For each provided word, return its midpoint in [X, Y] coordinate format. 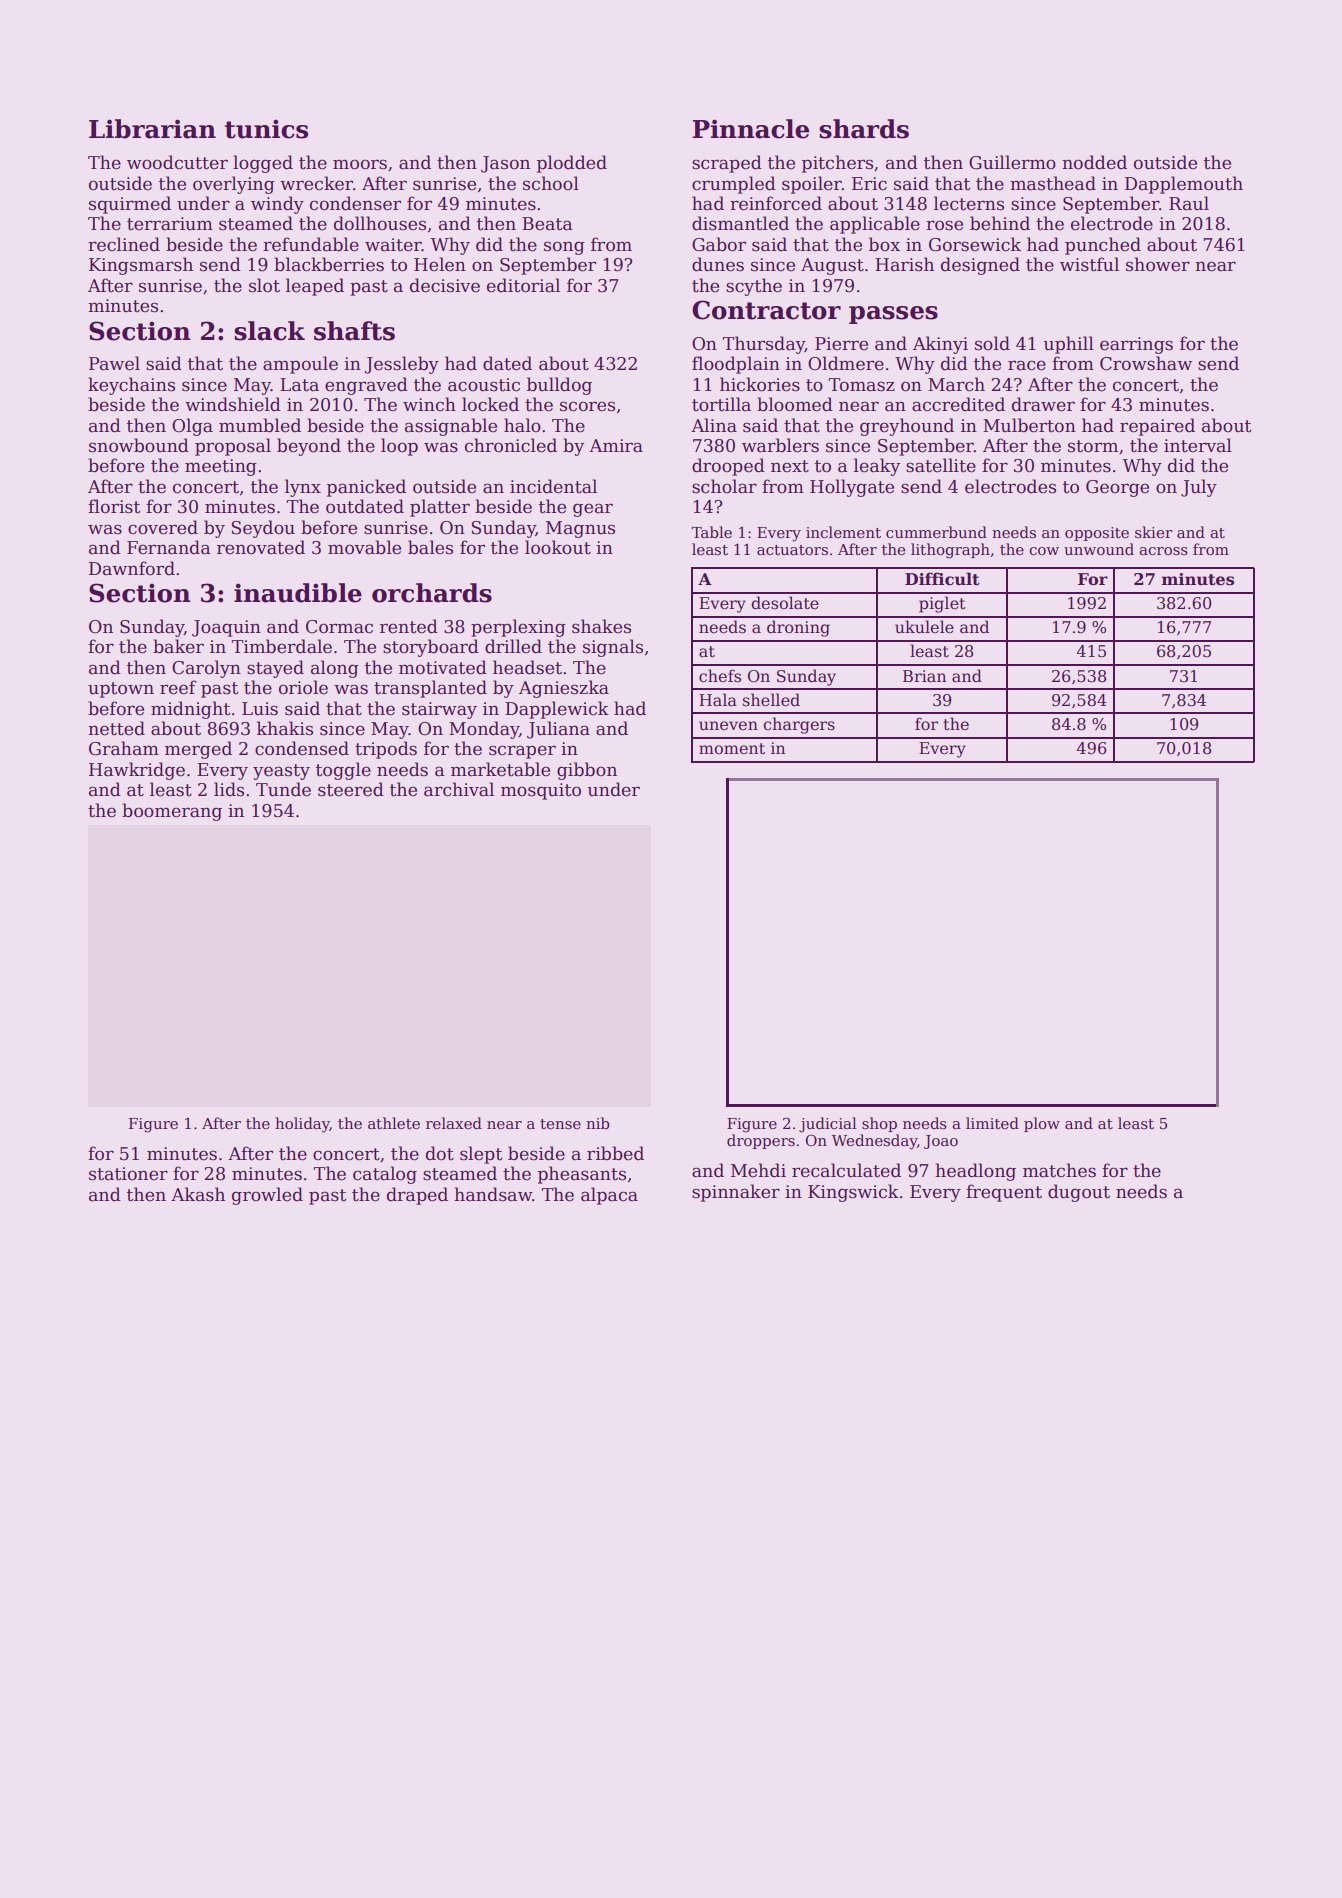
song [564, 248]
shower [1158, 264]
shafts [354, 331]
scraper [522, 752]
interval [1198, 445]
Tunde [283, 789]
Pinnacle [750, 129]
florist [114, 506]
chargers [799, 725]
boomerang [172, 812]
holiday [302, 1125]
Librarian [152, 129]
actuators [792, 550]
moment [732, 749]
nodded [1094, 162]
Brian [924, 676]
